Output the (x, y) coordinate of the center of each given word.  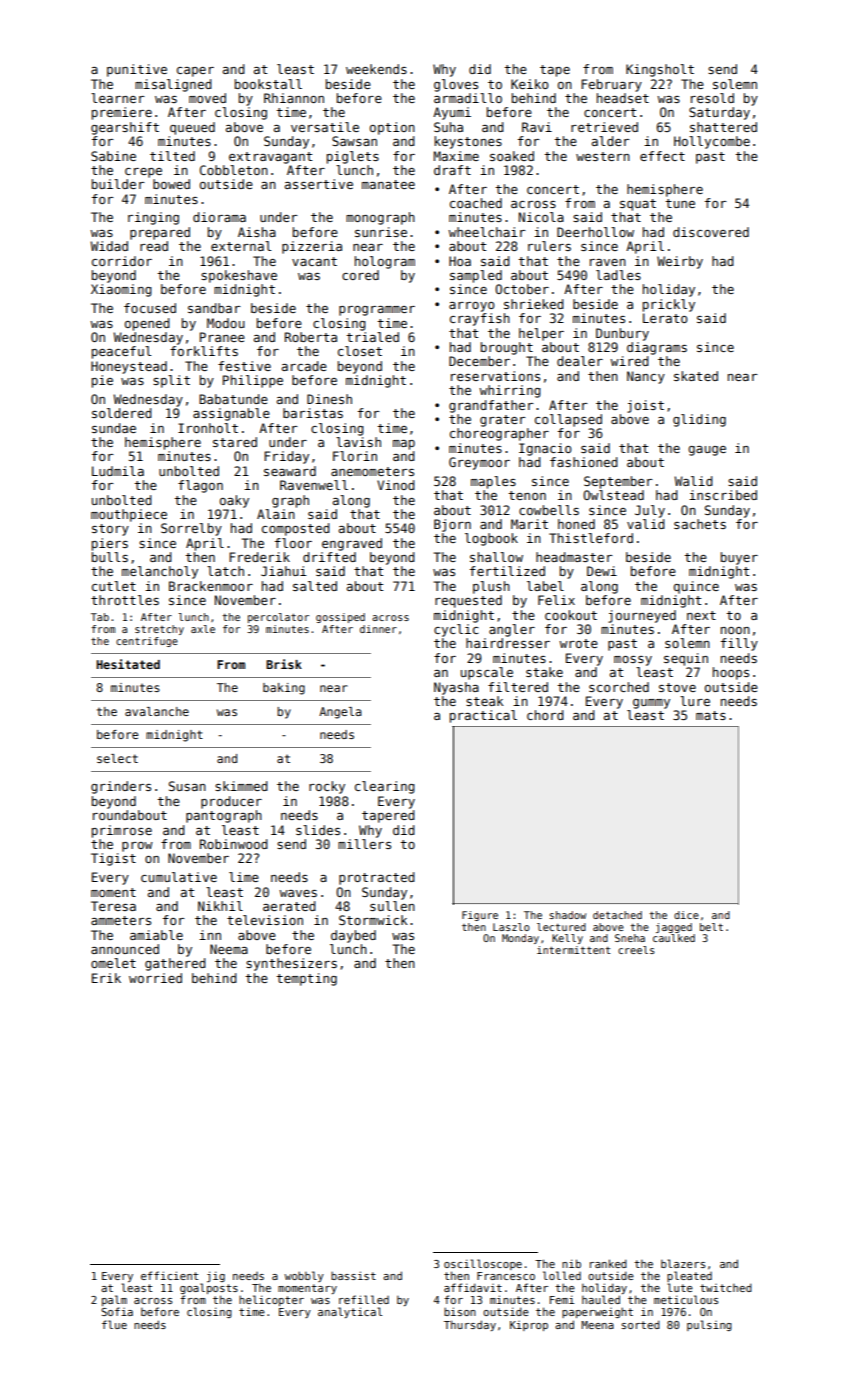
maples (493, 482)
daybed (353, 936)
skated (696, 376)
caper (195, 72)
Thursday (470, 1325)
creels (636, 950)
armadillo (468, 98)
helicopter (271, 1300)
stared (235, 442)
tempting (306, 979)
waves (298, 893)
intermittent (574, 950)
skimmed (241, 786)
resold (712, 98)
